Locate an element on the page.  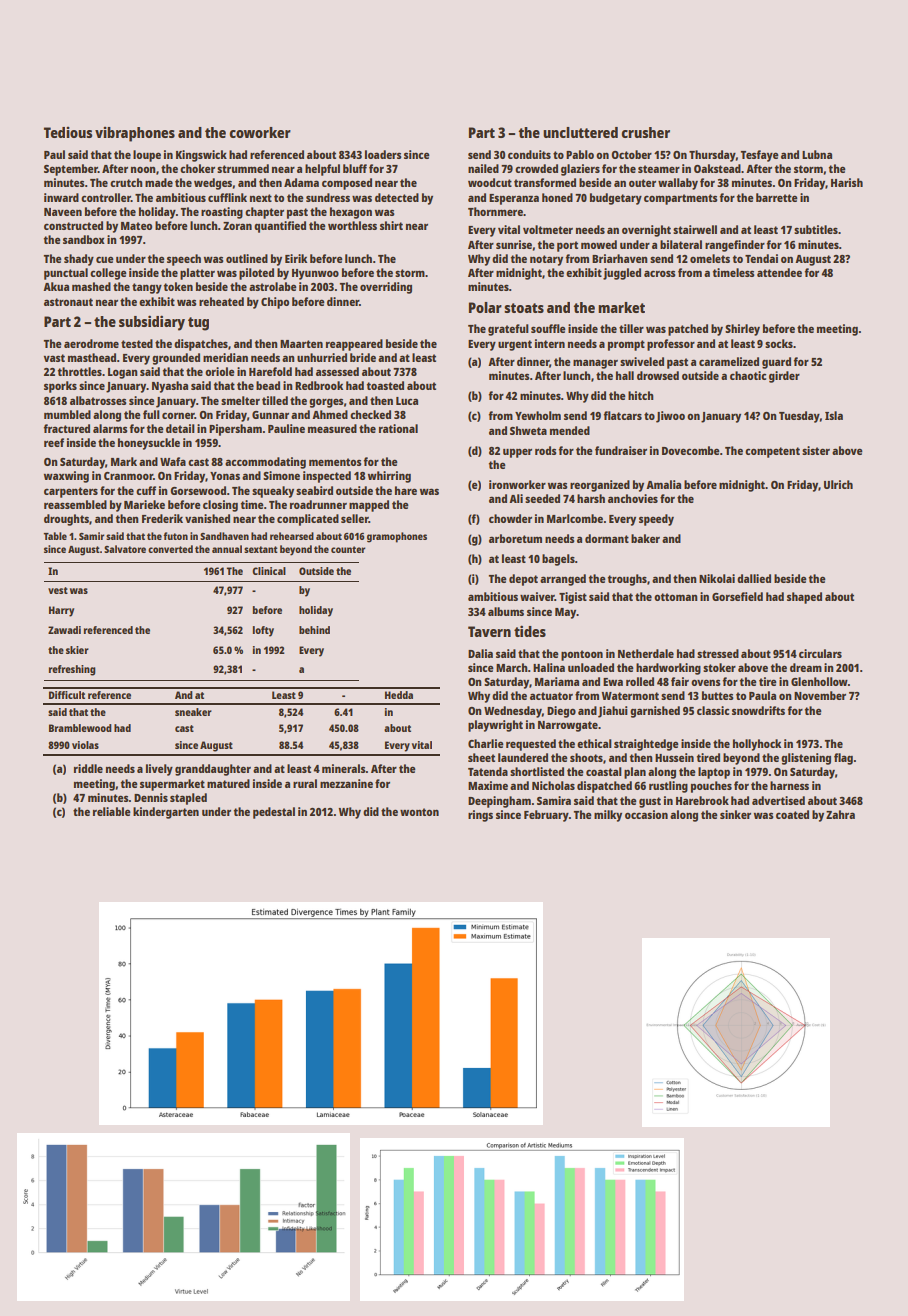
milky is located at coordinates (608, 816).
